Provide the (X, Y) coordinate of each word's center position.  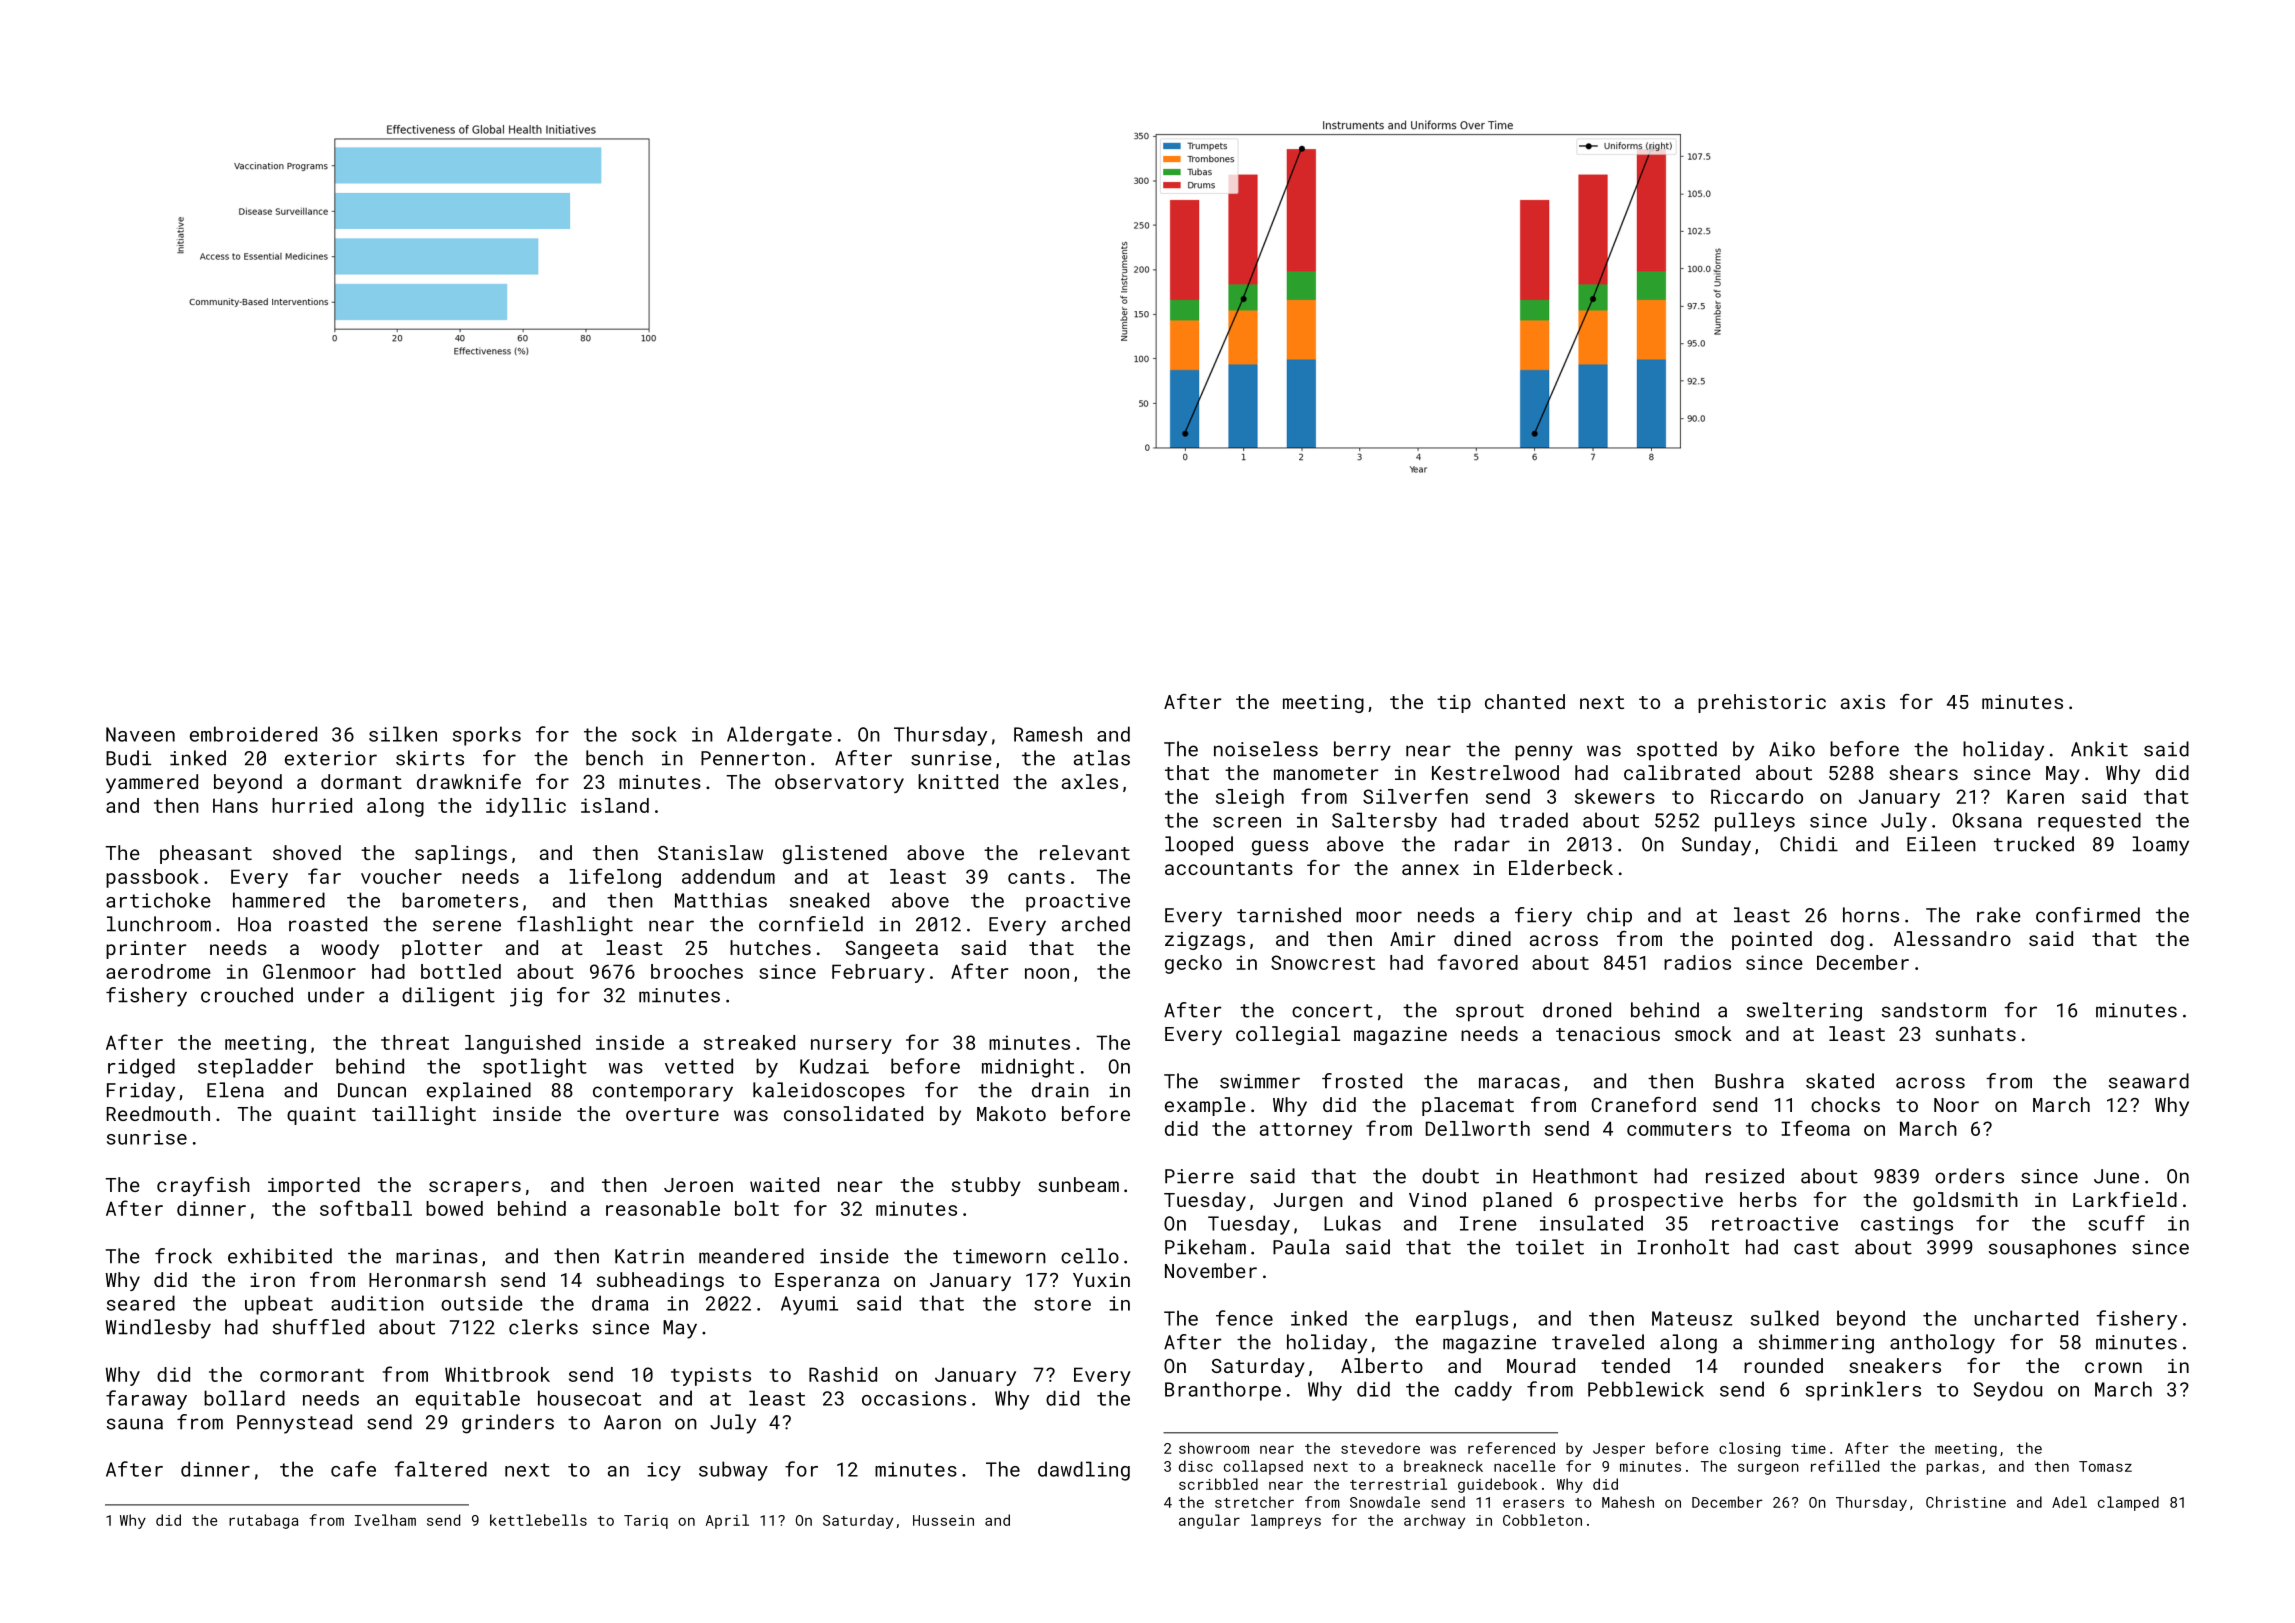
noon (1047, 973)
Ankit (2099, 749)
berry (1362, 751)
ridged (141, 1068)
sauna (135, 1424)
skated (1840, 1081)
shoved (307, 852)
